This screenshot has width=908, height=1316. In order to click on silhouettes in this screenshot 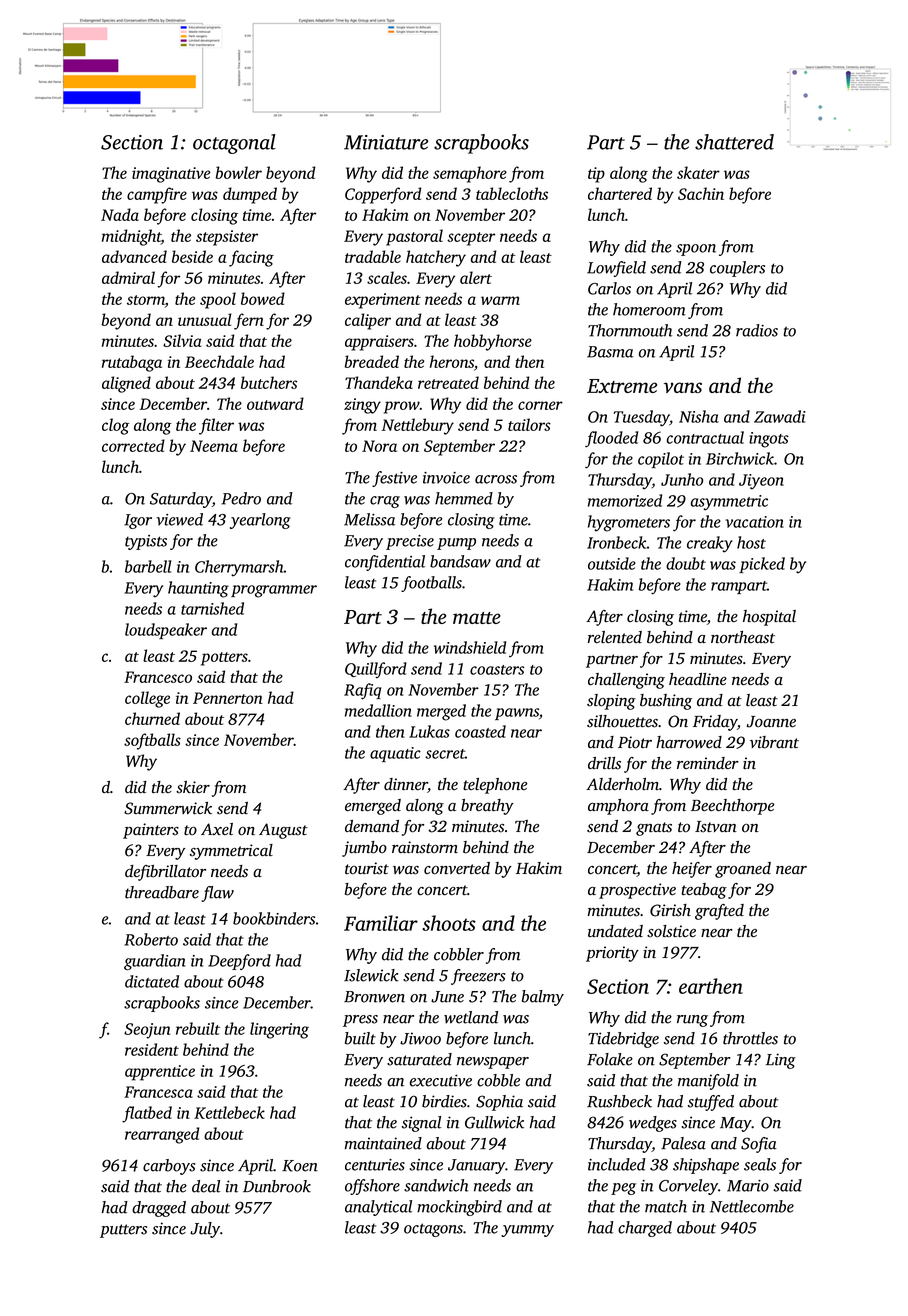, I will do `click(622, 721)`.
